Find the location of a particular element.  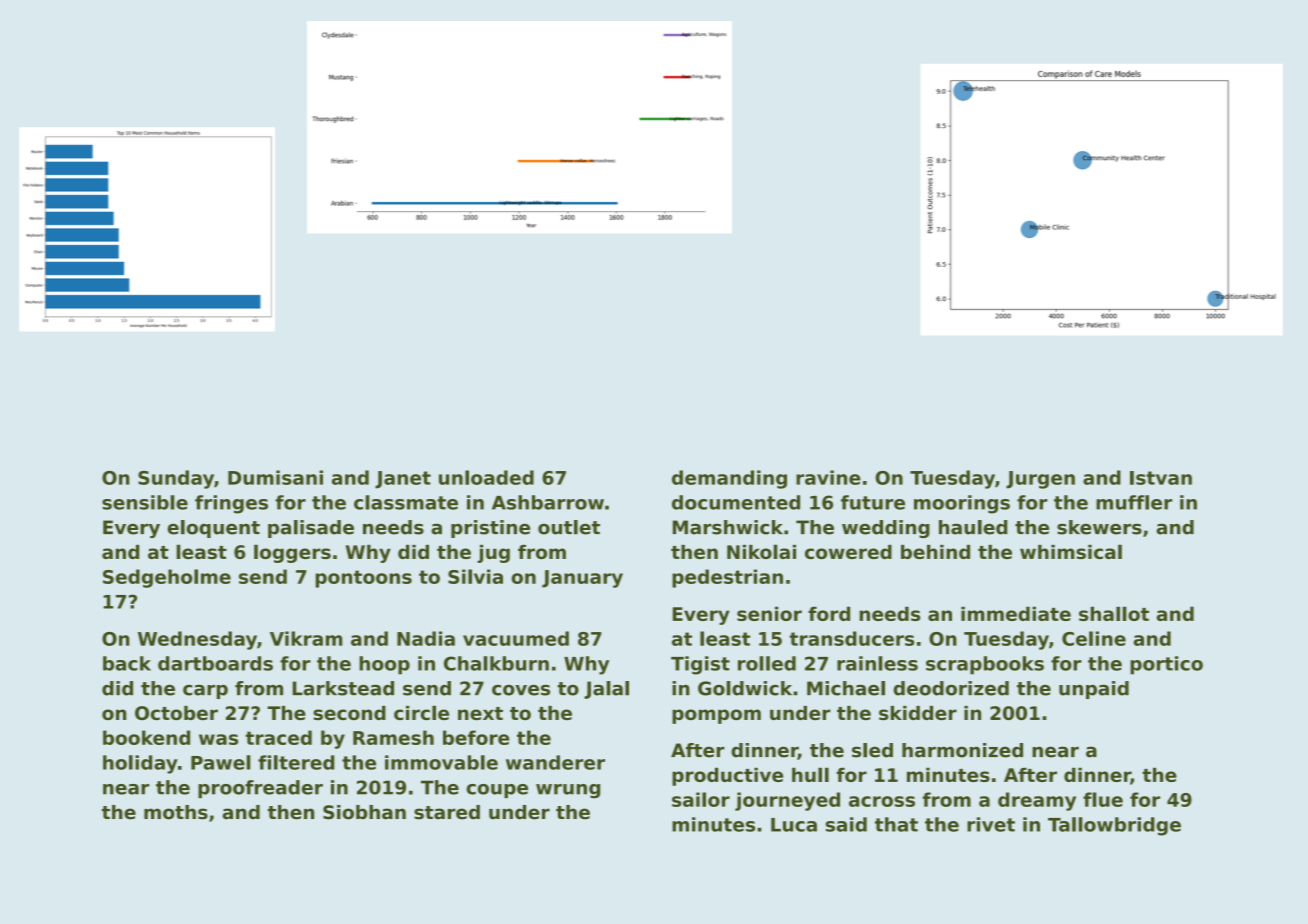

unpaid is located at coordinates (1094, 690).
